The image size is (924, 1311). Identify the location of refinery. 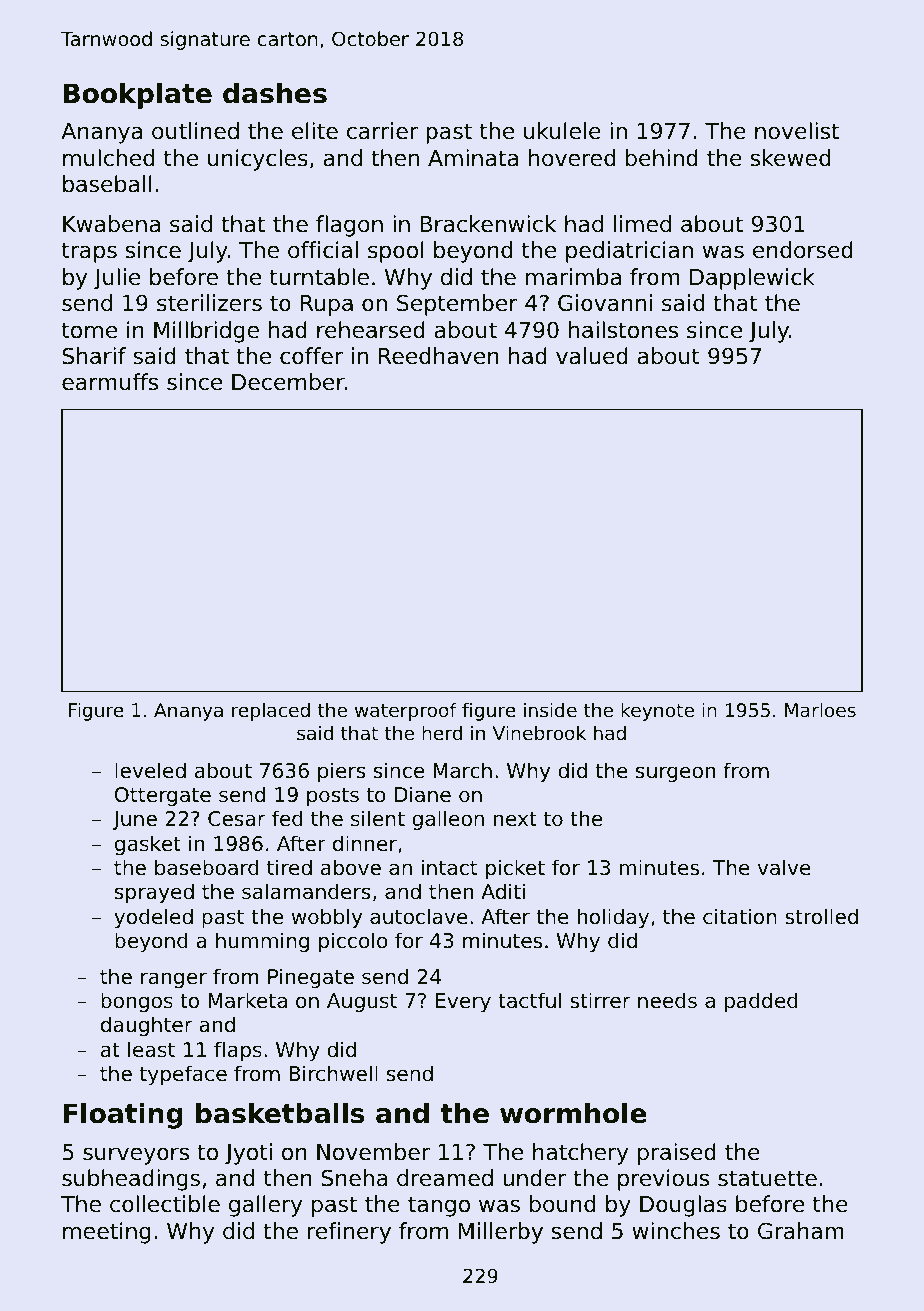
(349, 1233).
